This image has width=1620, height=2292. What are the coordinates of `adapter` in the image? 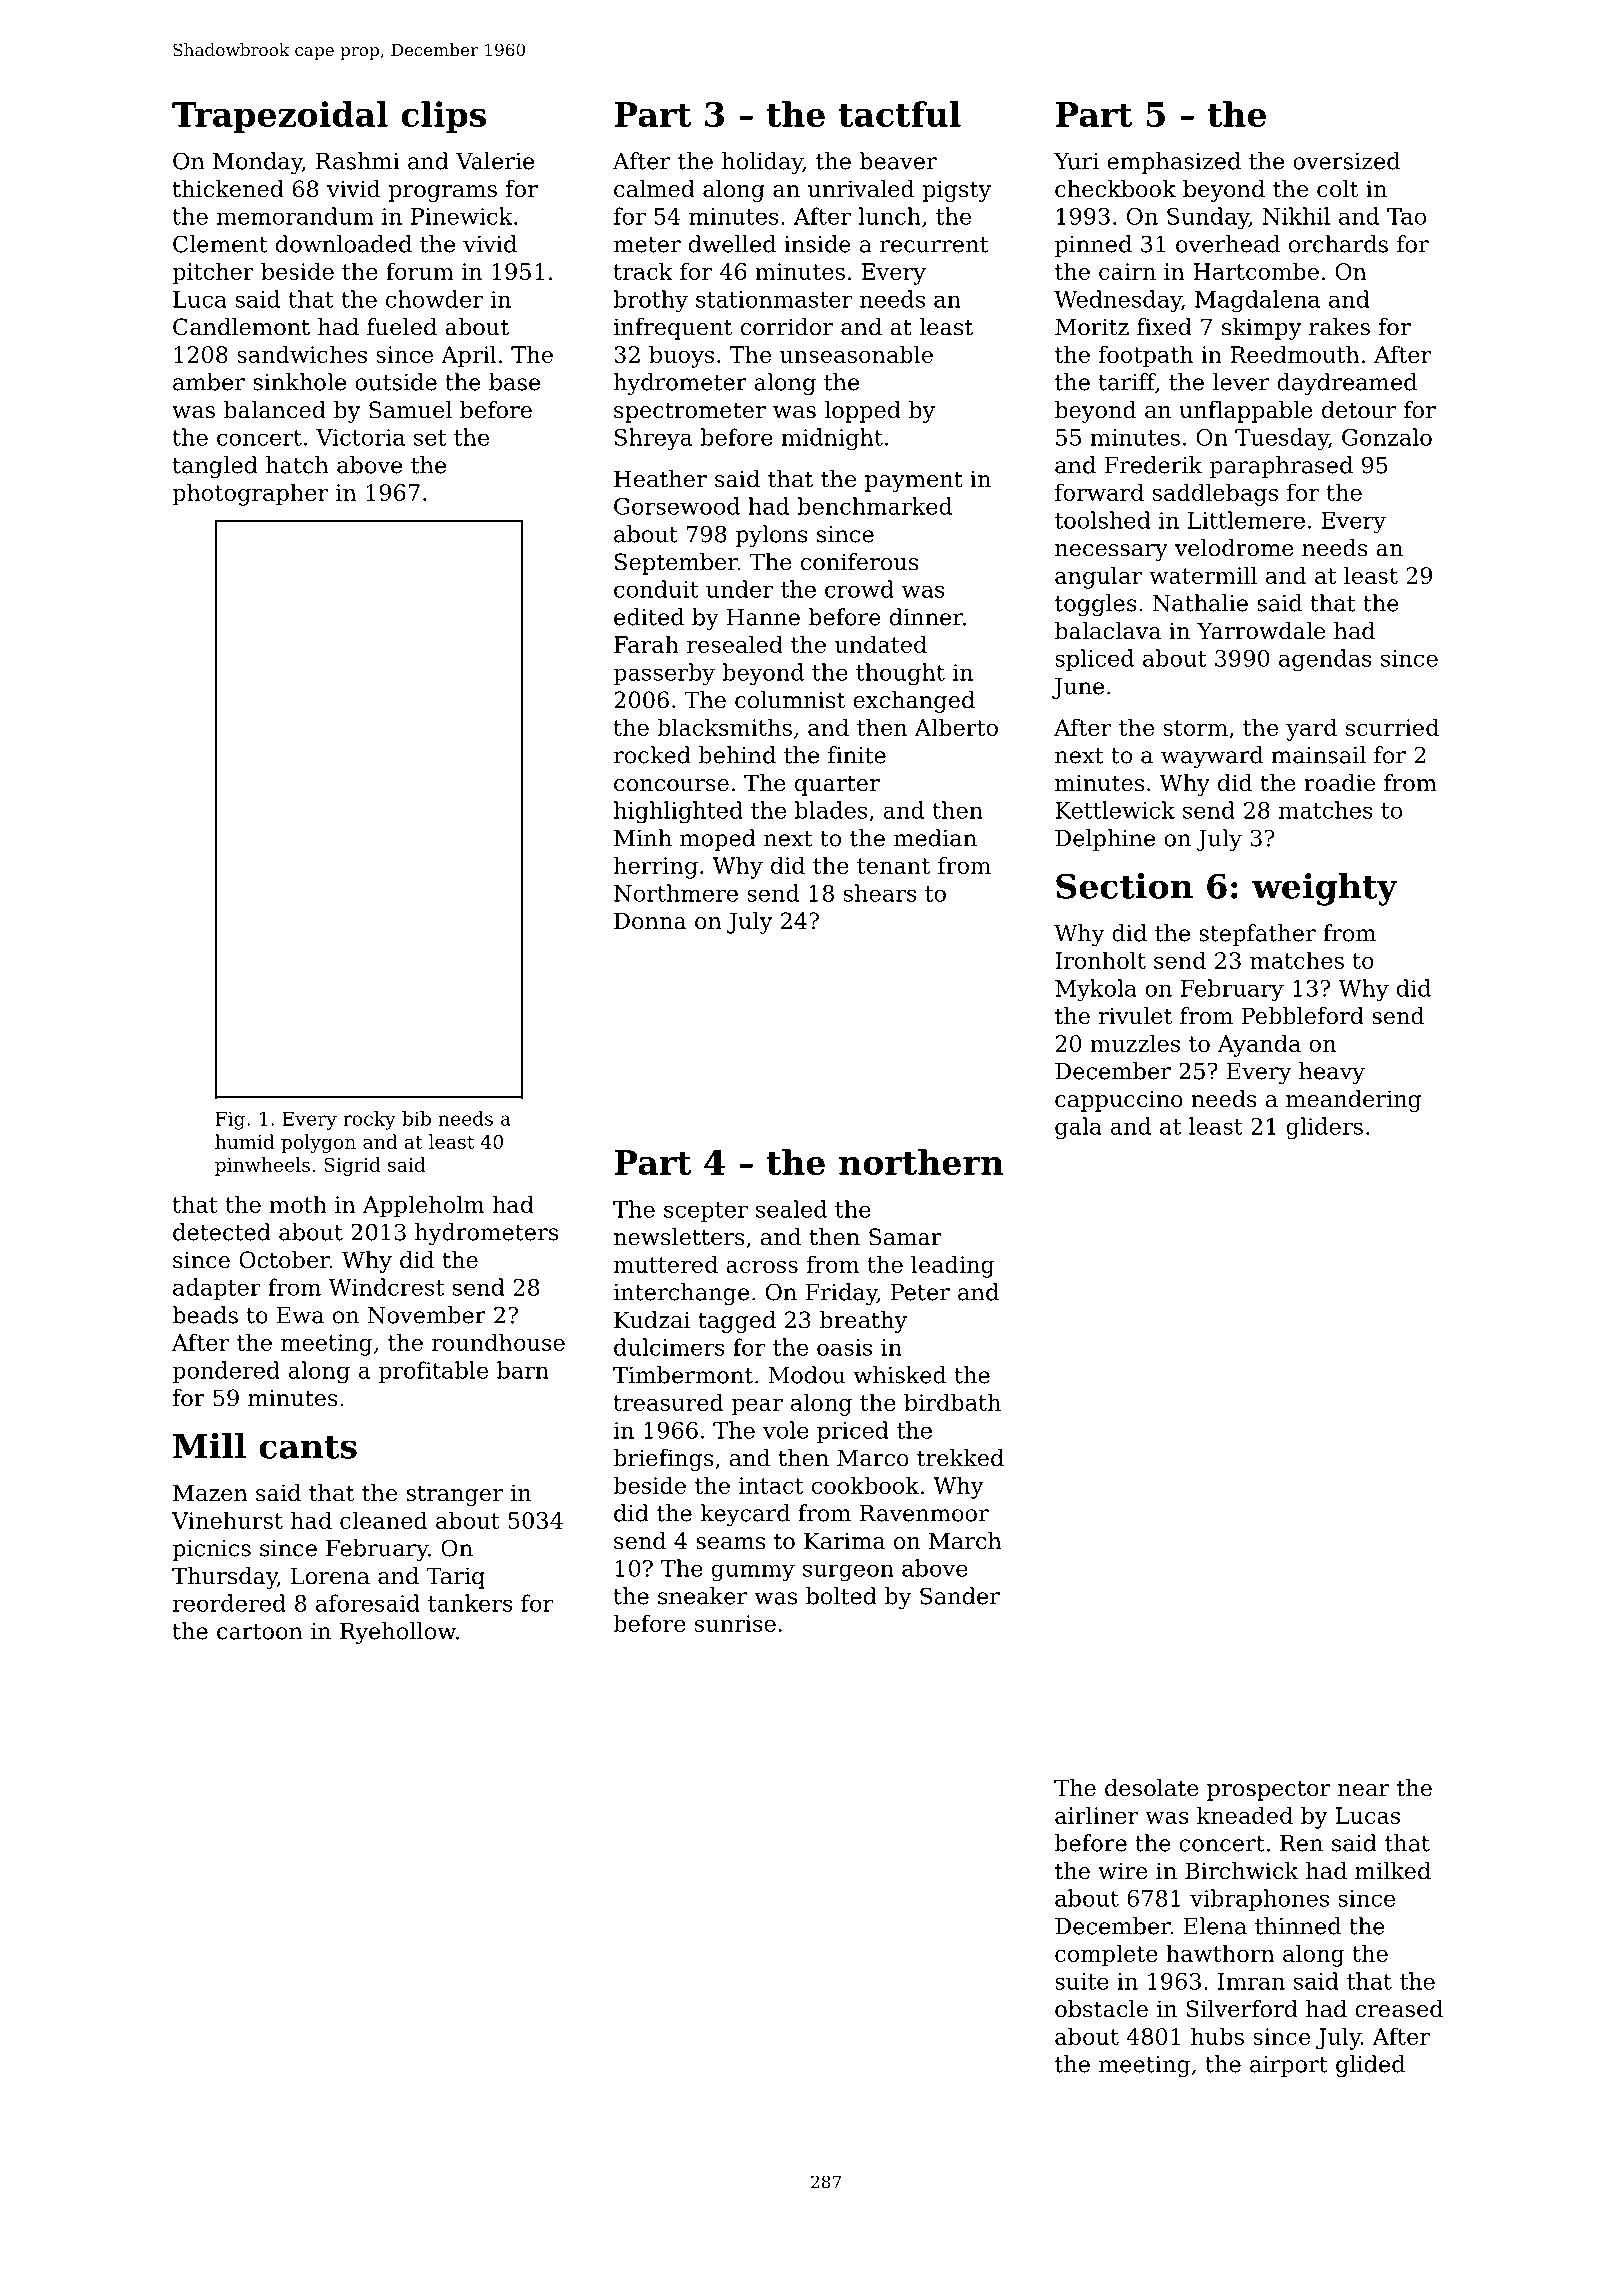 It's located at (217, 1289).
